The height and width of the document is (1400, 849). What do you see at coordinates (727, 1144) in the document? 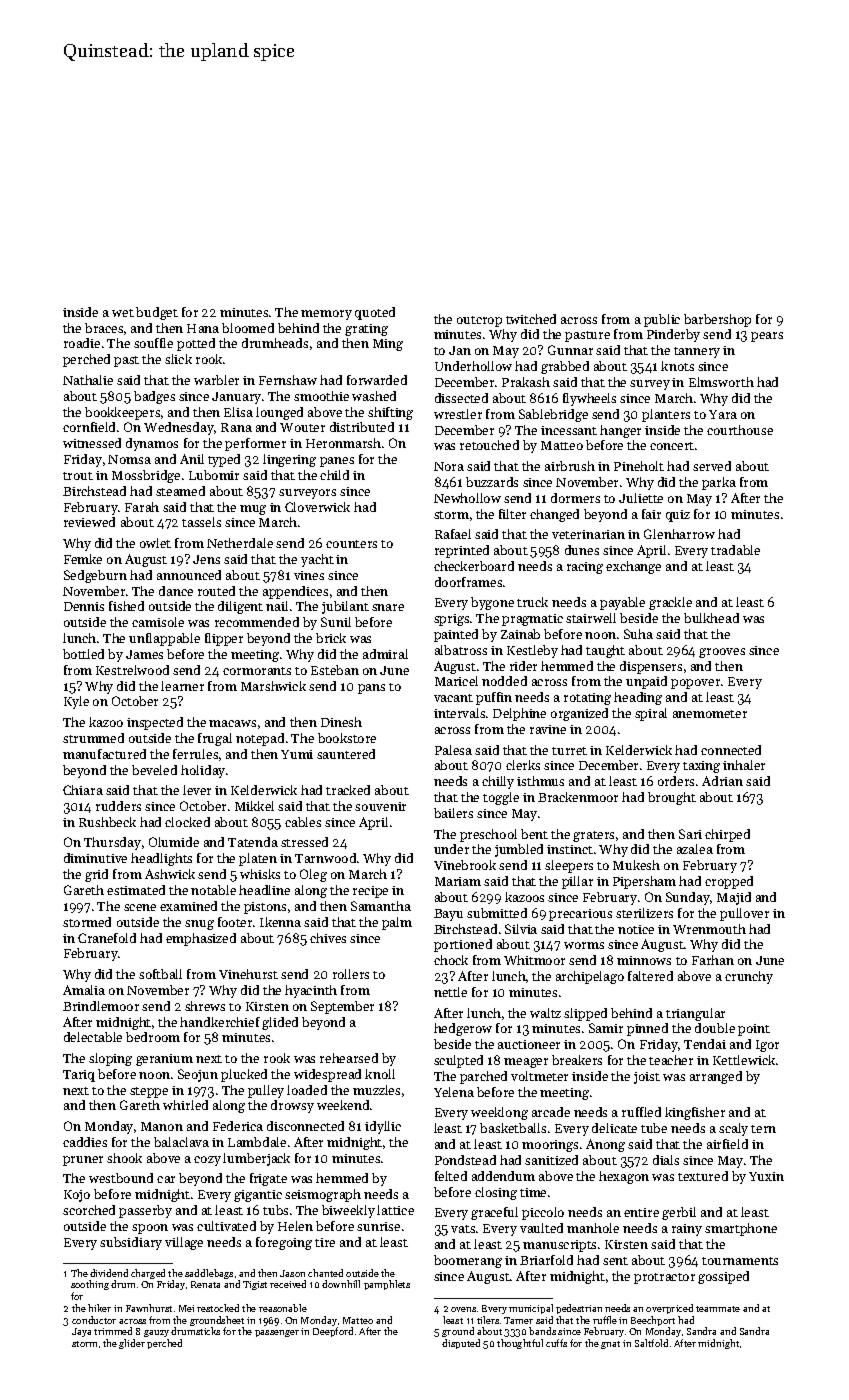
I see `airfield` at bounding box center [727, 1144].
